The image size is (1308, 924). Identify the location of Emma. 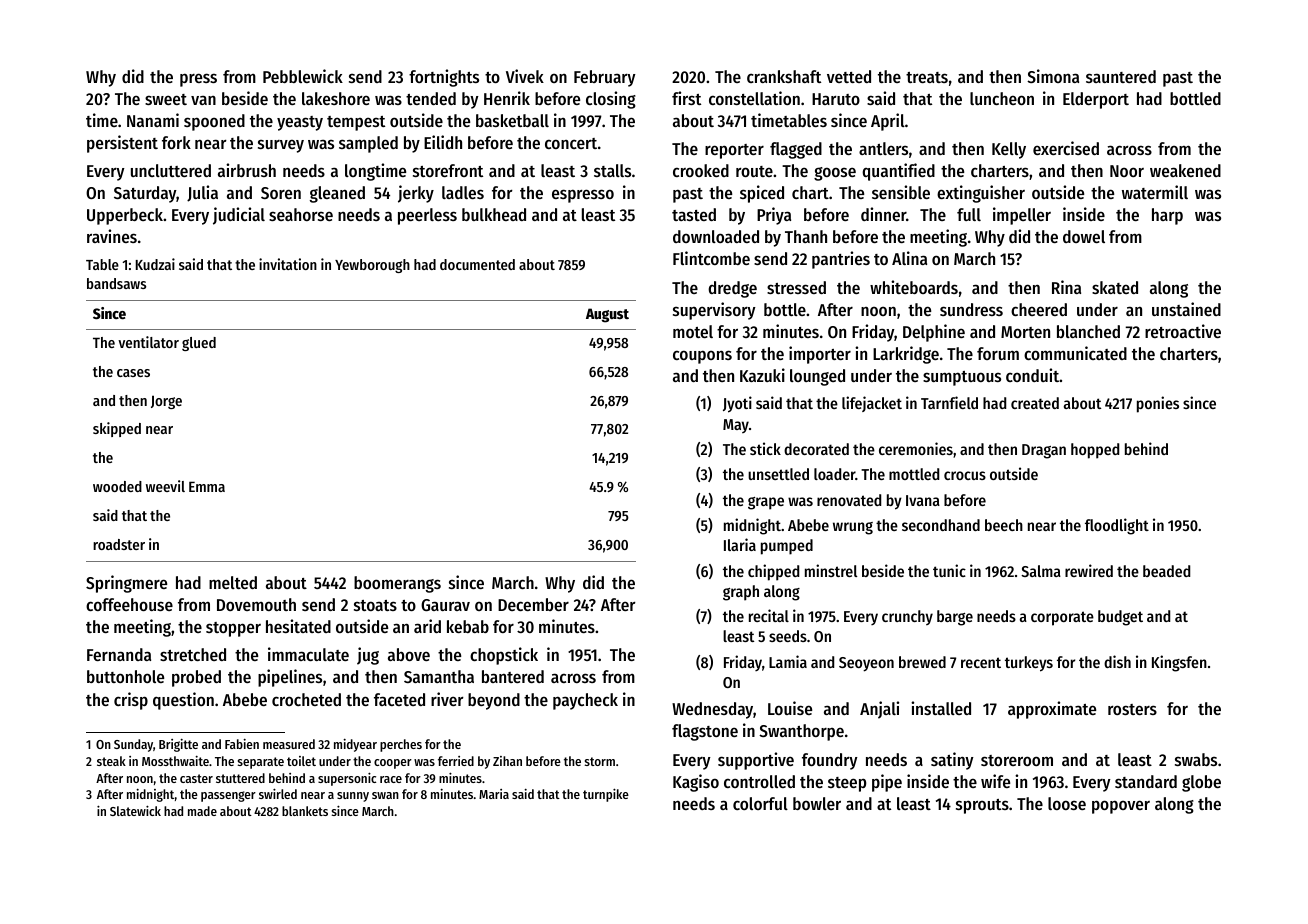
(207, 486).
